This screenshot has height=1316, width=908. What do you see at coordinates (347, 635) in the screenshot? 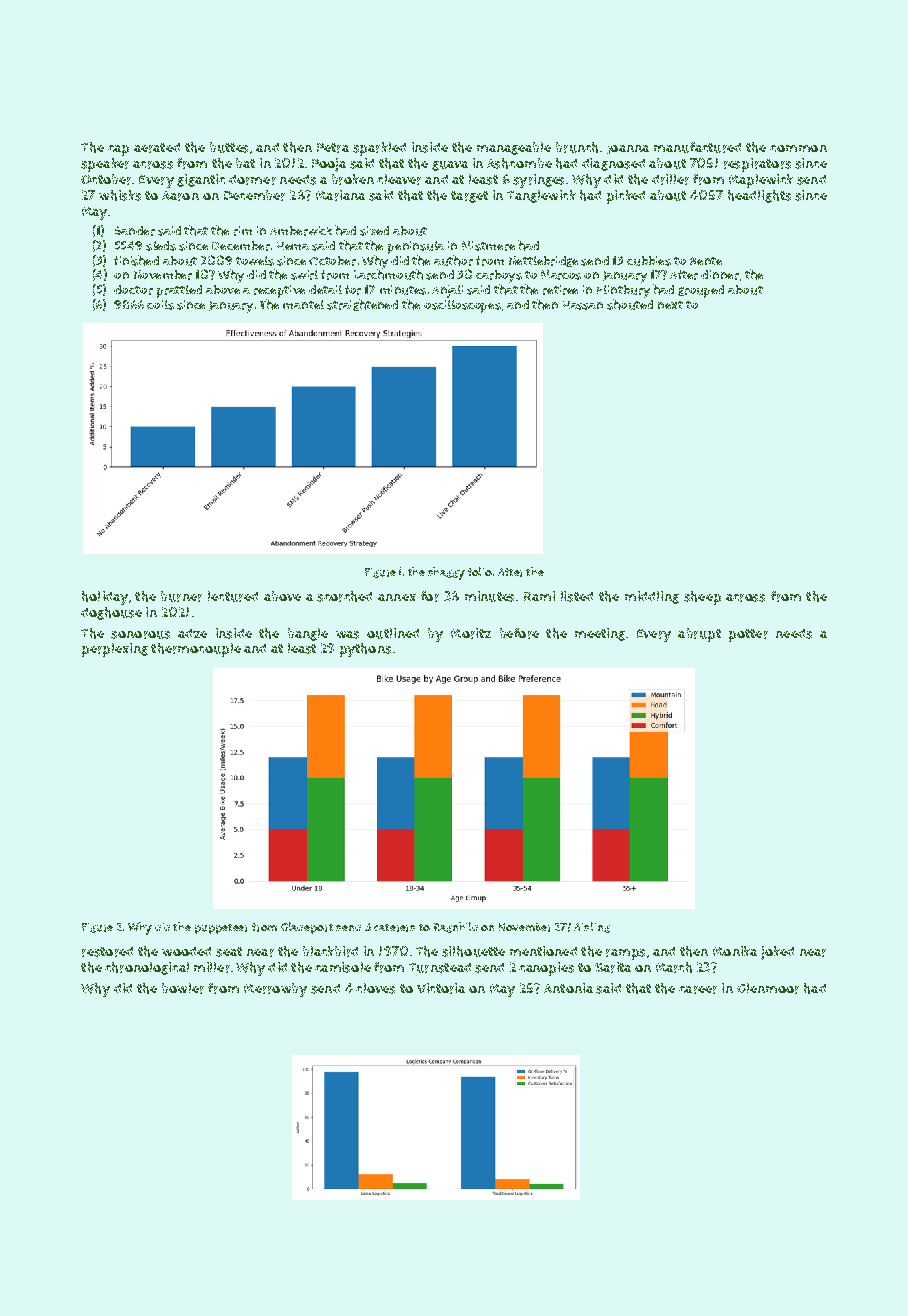
I see `was` at bounding box center [347, 635].
